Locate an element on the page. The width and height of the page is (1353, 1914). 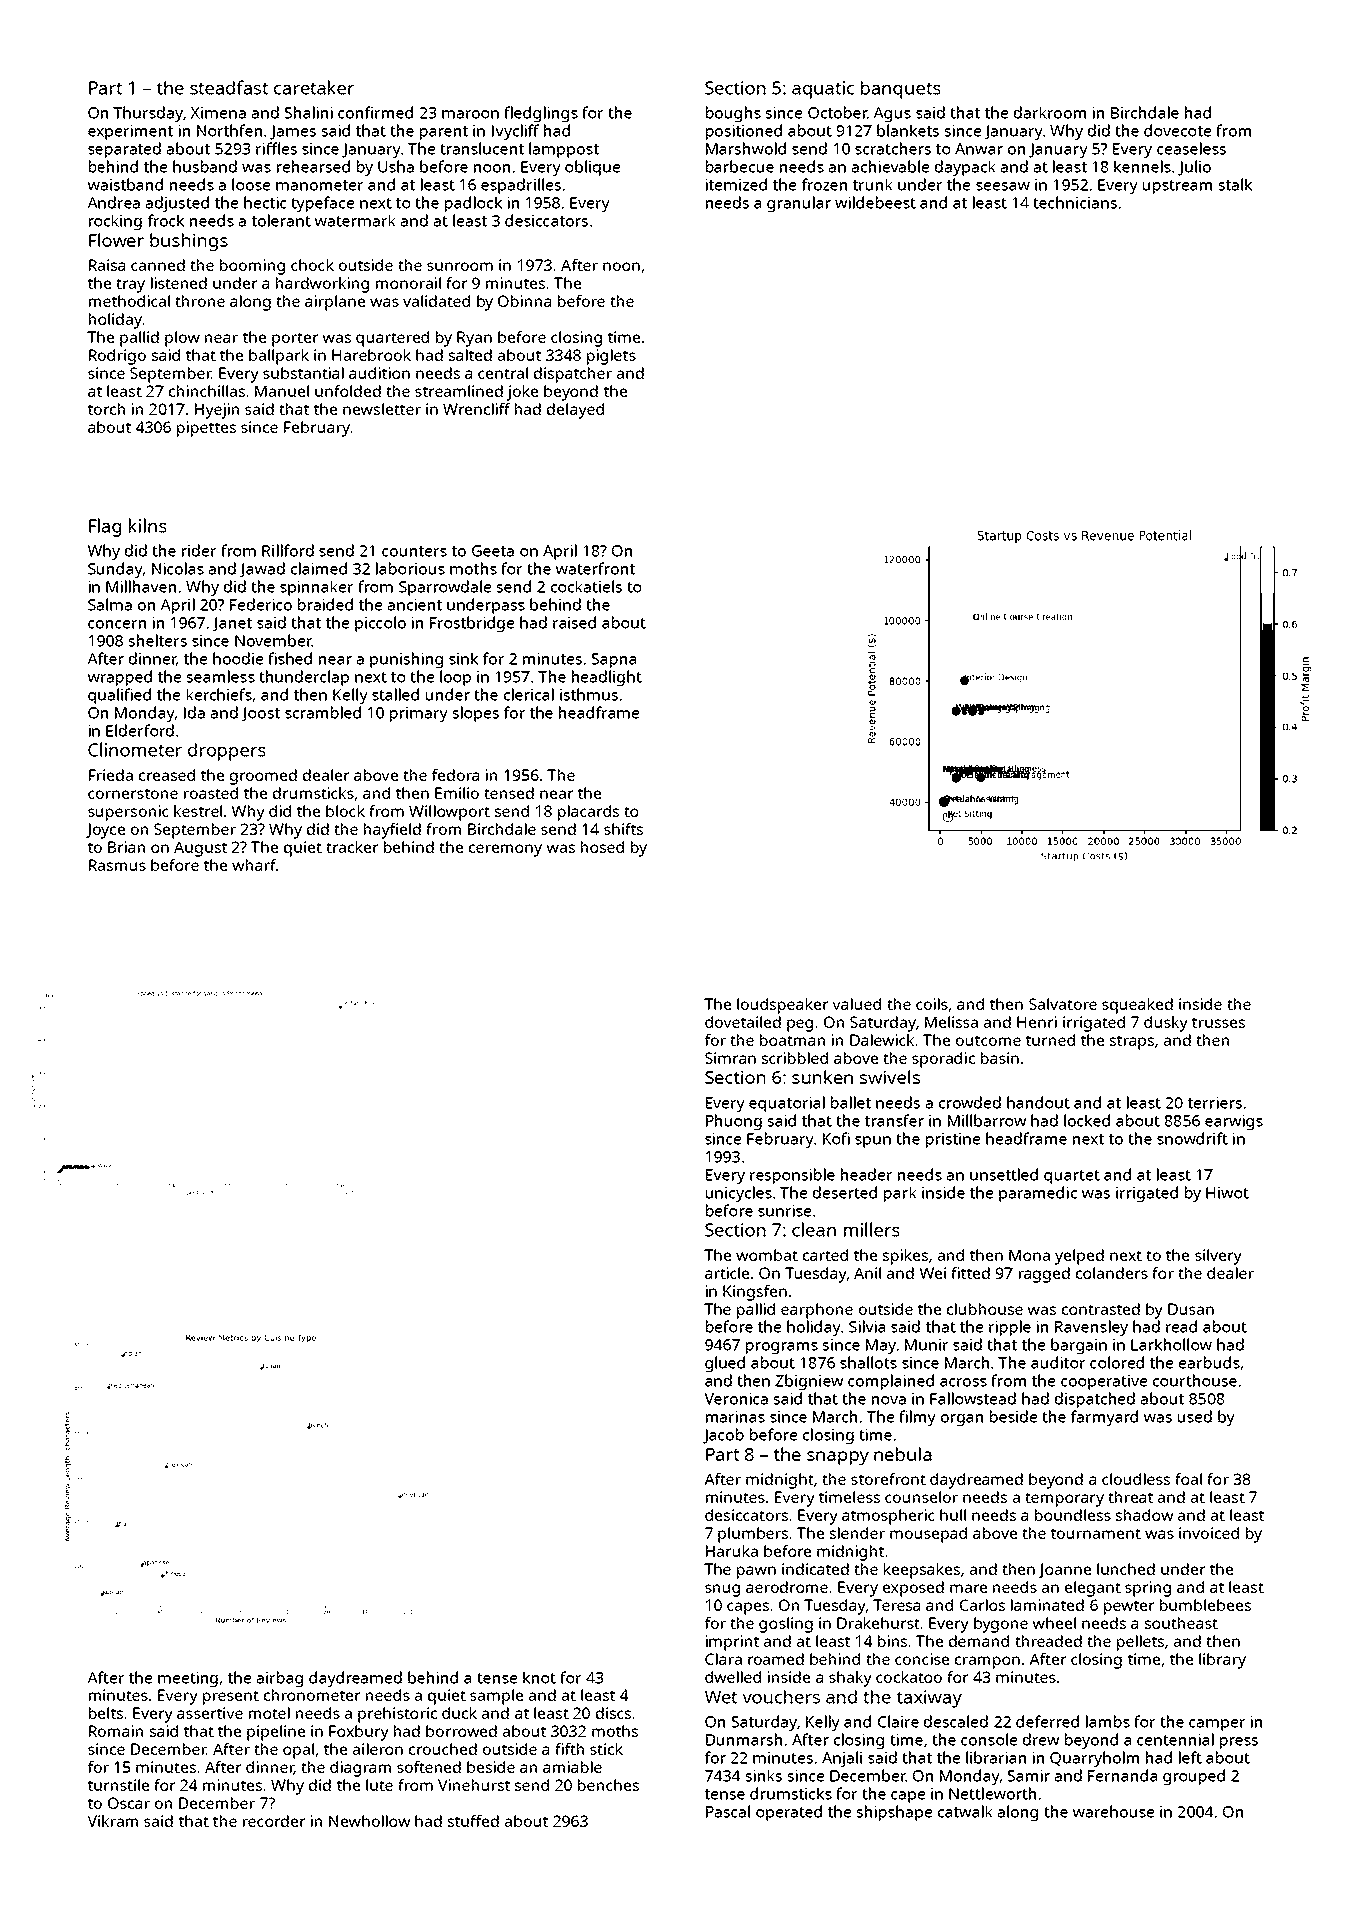
meeting is located at coordinates (188, 1679).
